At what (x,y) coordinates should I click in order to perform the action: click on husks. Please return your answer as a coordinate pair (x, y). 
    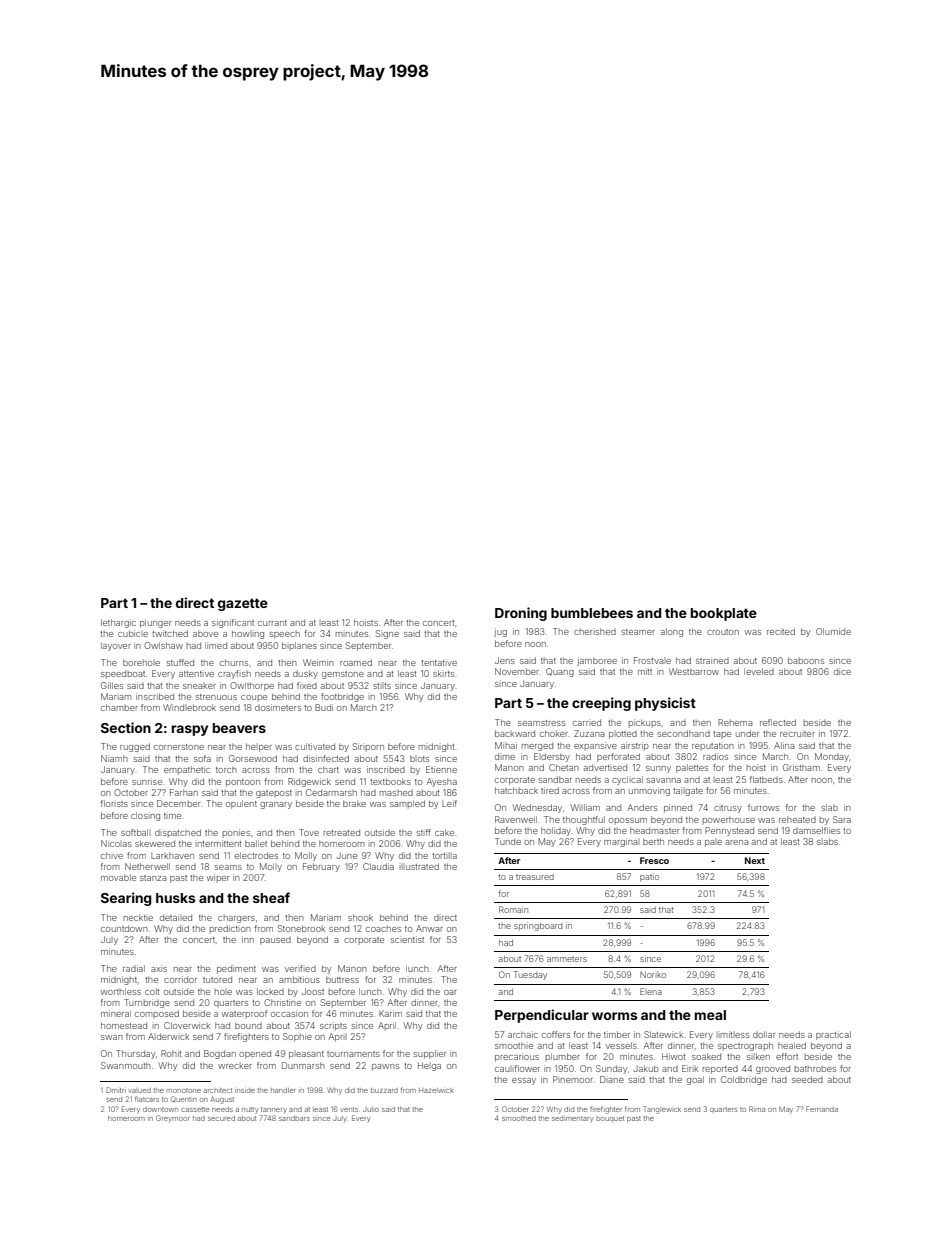
    Looking at the image, I should click on (176, 898).
